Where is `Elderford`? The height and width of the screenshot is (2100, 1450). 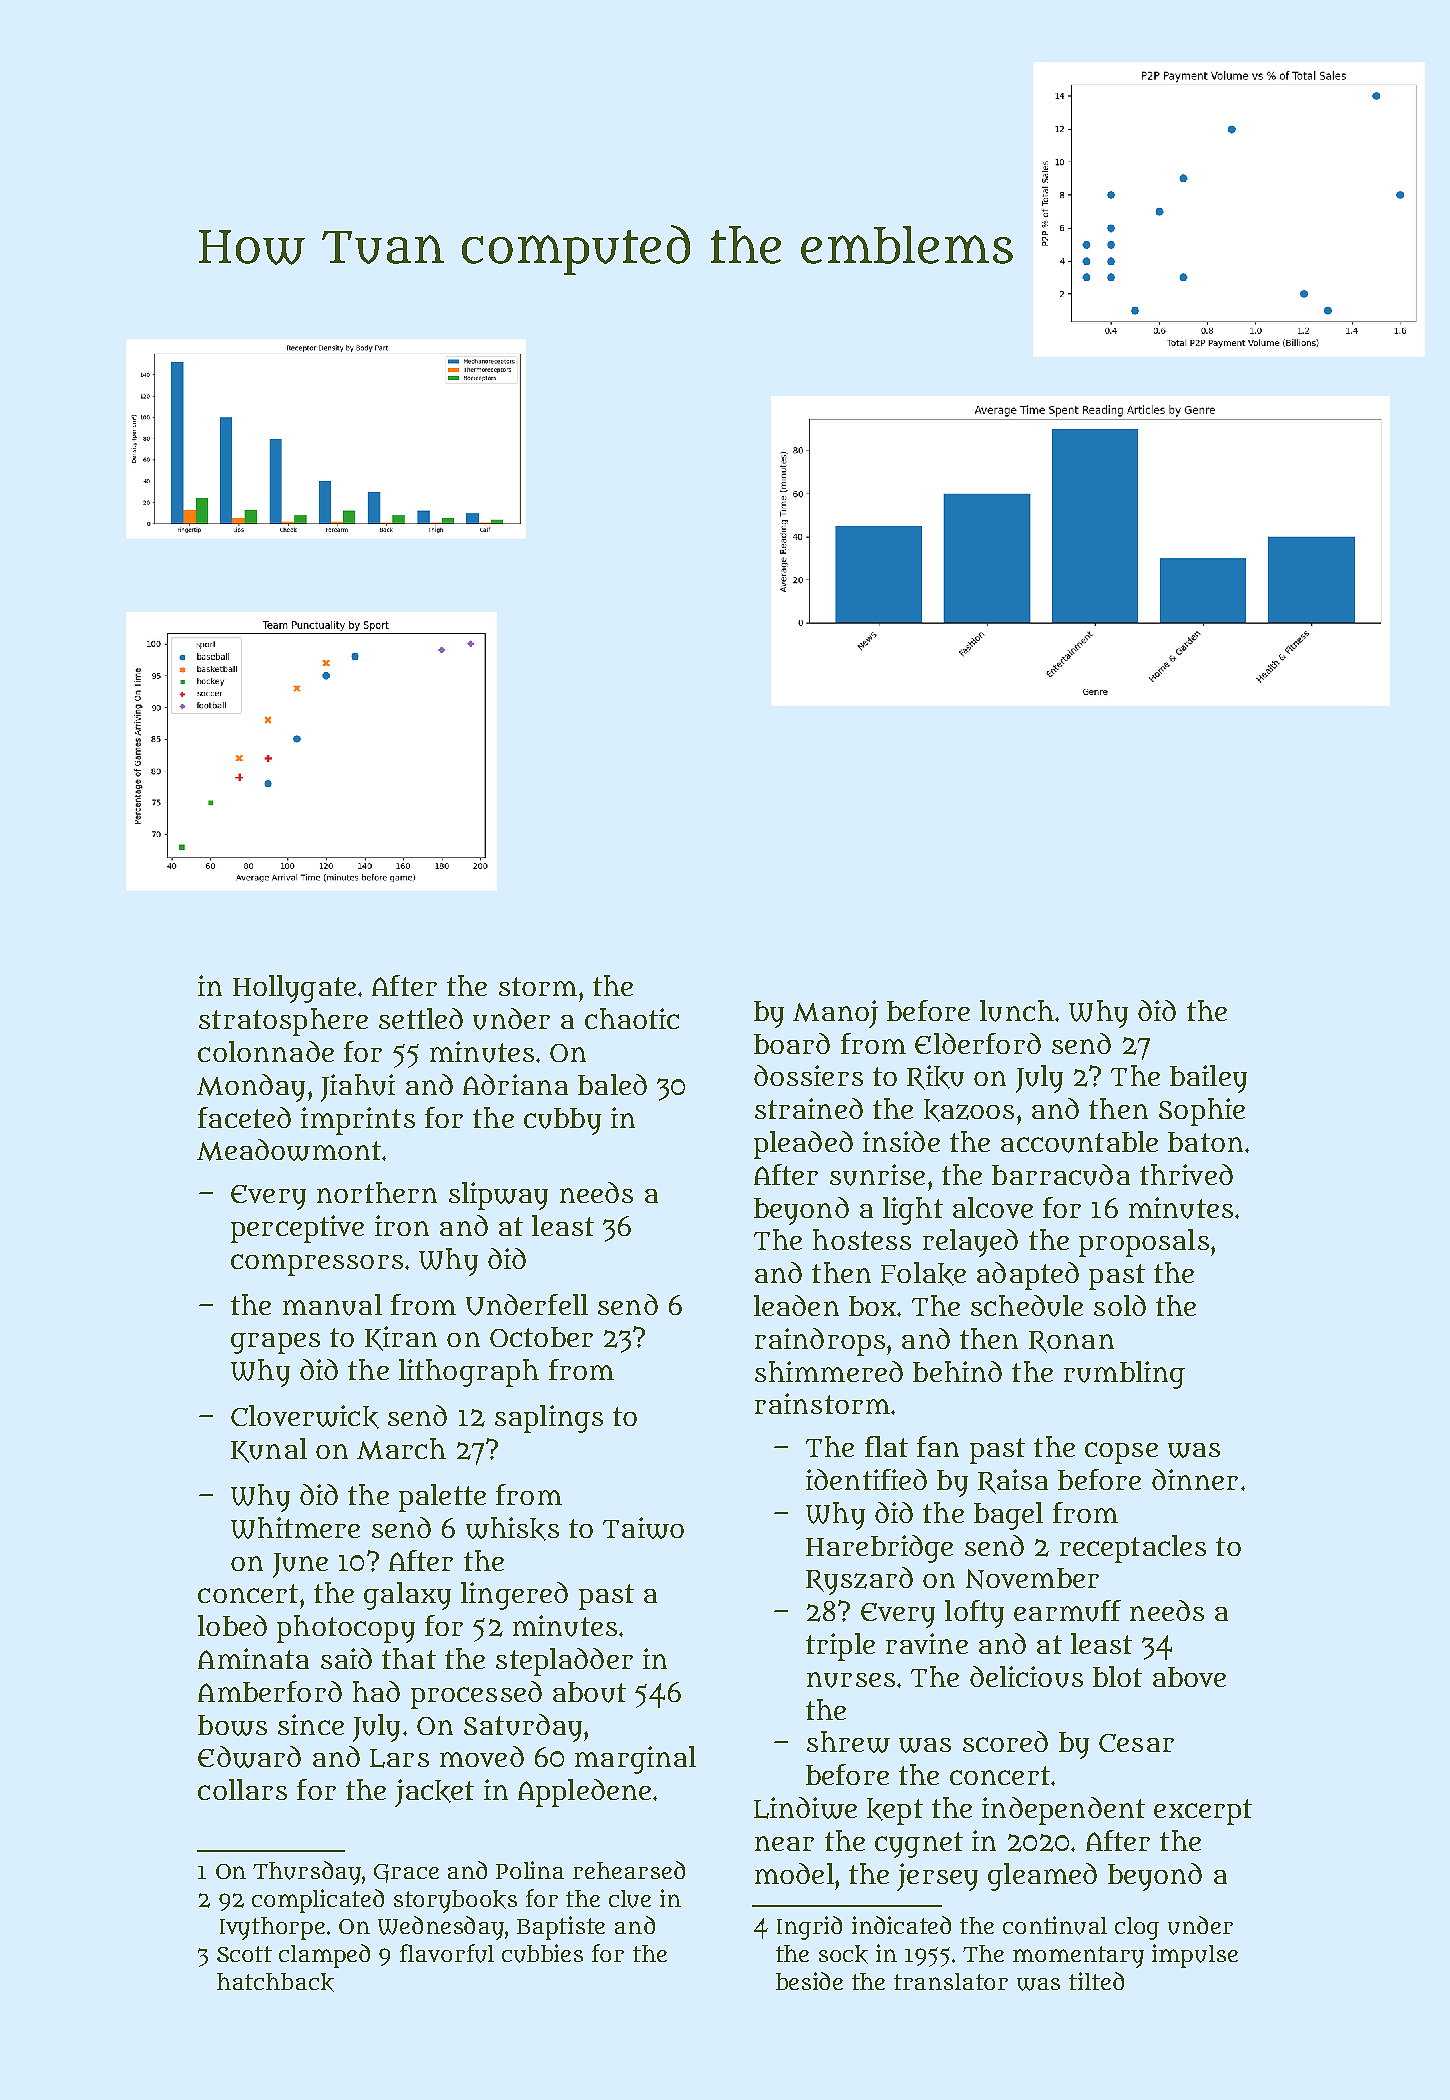 Elderford is located at coordinates (978, 1043).
